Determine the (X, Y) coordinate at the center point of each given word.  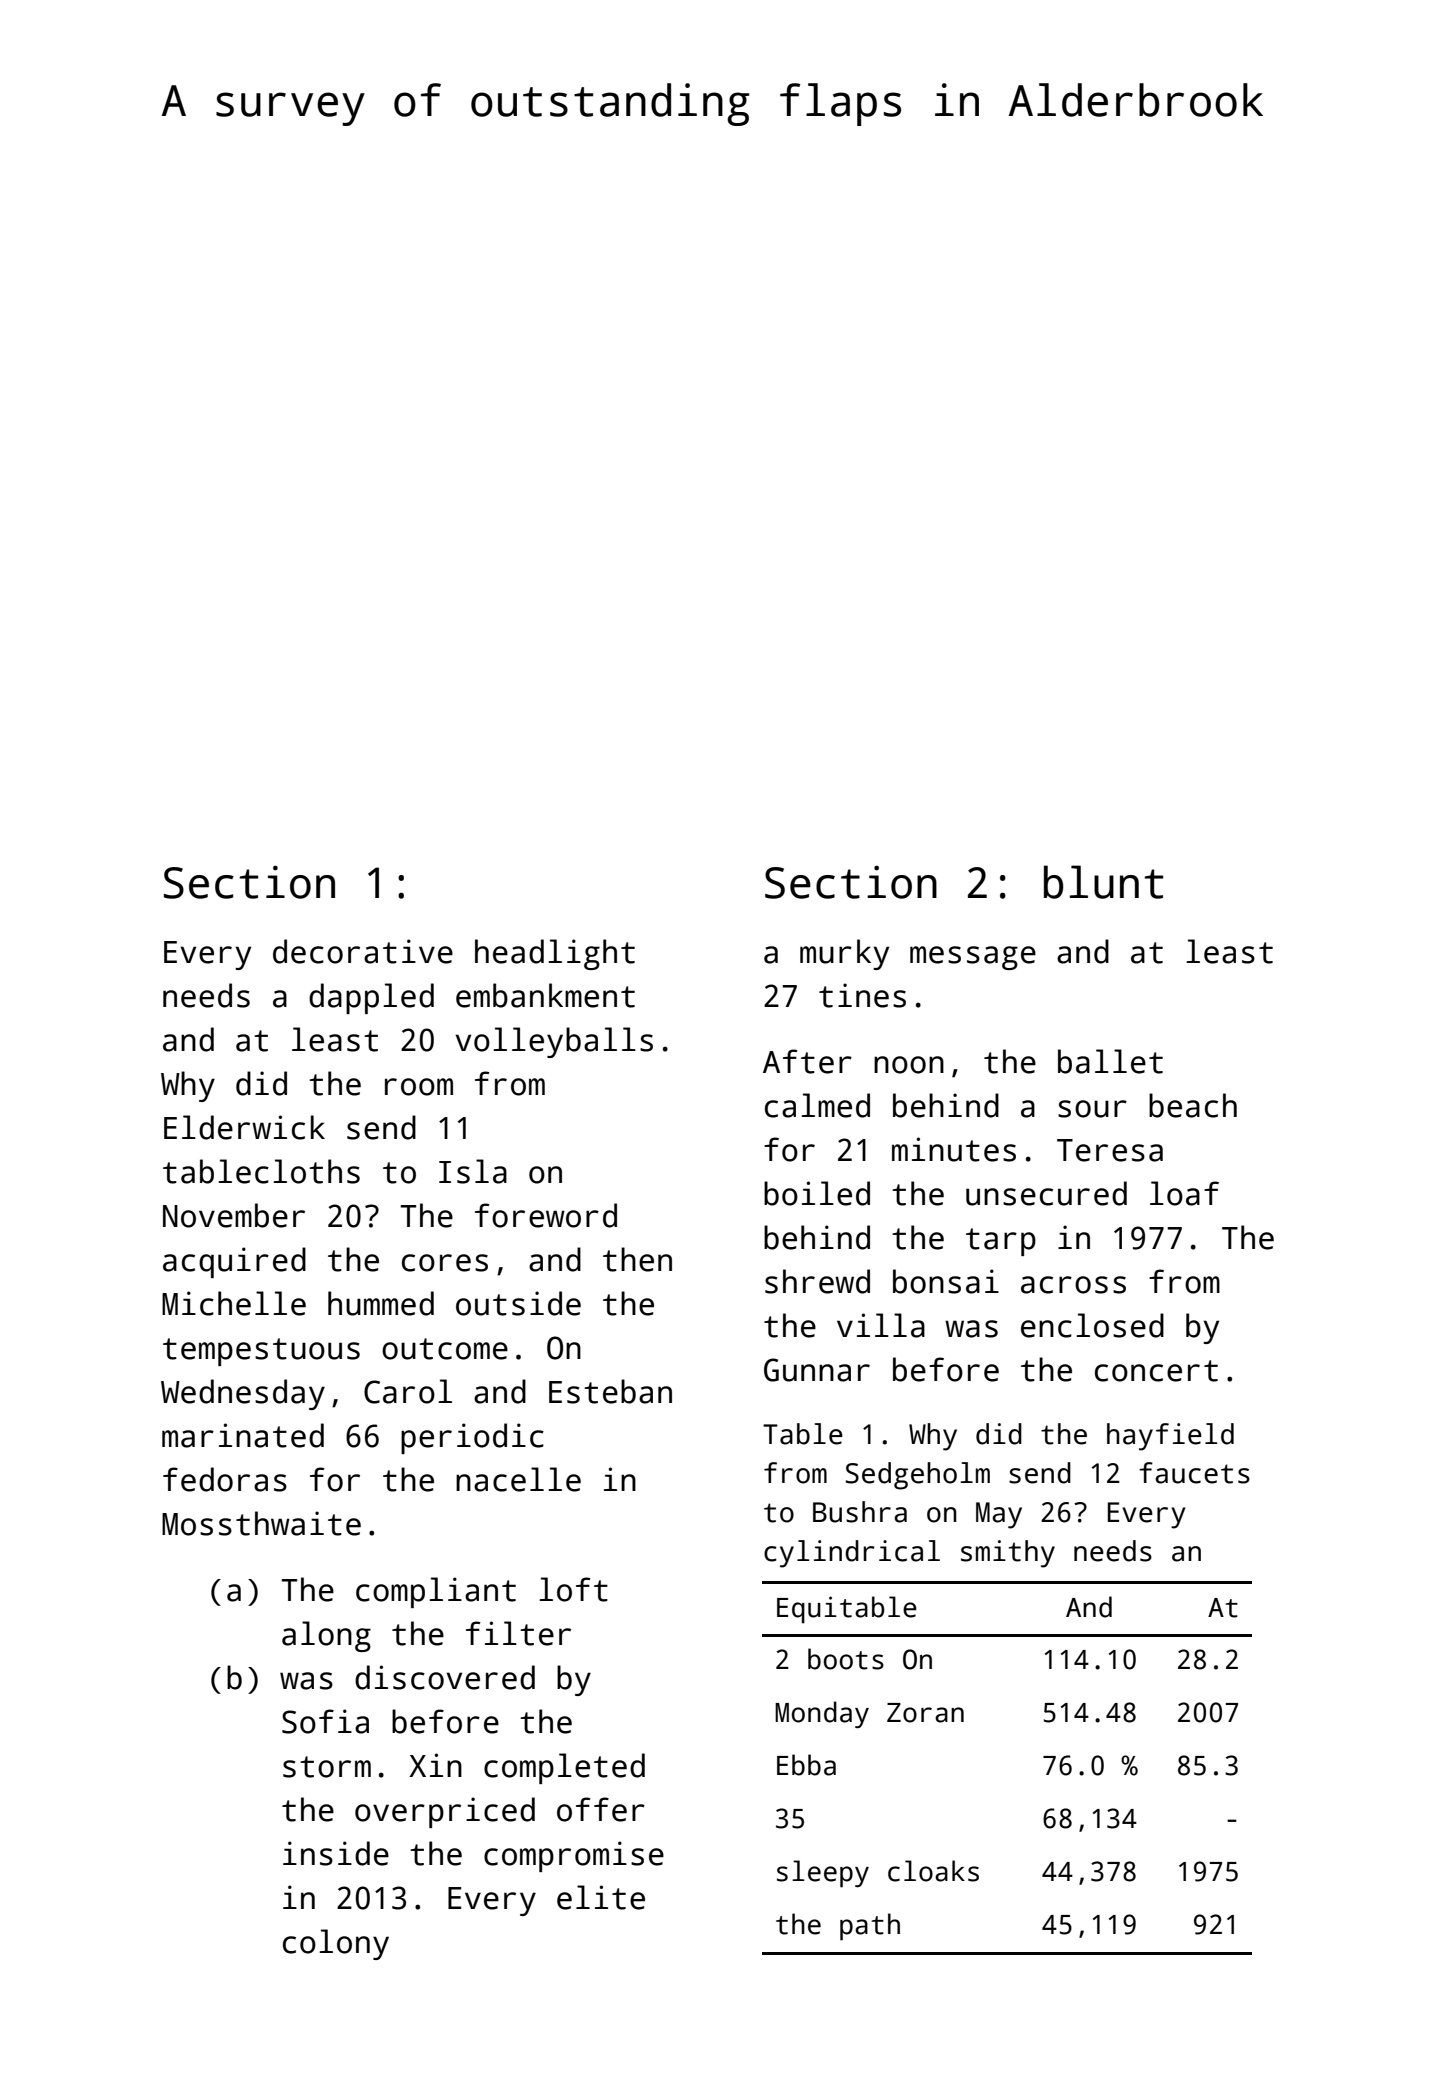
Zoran (925, 1713)
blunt (1103, 882)
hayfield (1170, 1437)
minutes (954, 1149)
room (419, 1087)
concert (1156, 1371)
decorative (363, 951)
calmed (817, 1105)
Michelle (234, 1303)
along (326, 1636)
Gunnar (817, 1370)
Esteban (610, 1391)
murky (844, 954)
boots (846, 1659)
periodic (472, 1438)
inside (336, 1853)
